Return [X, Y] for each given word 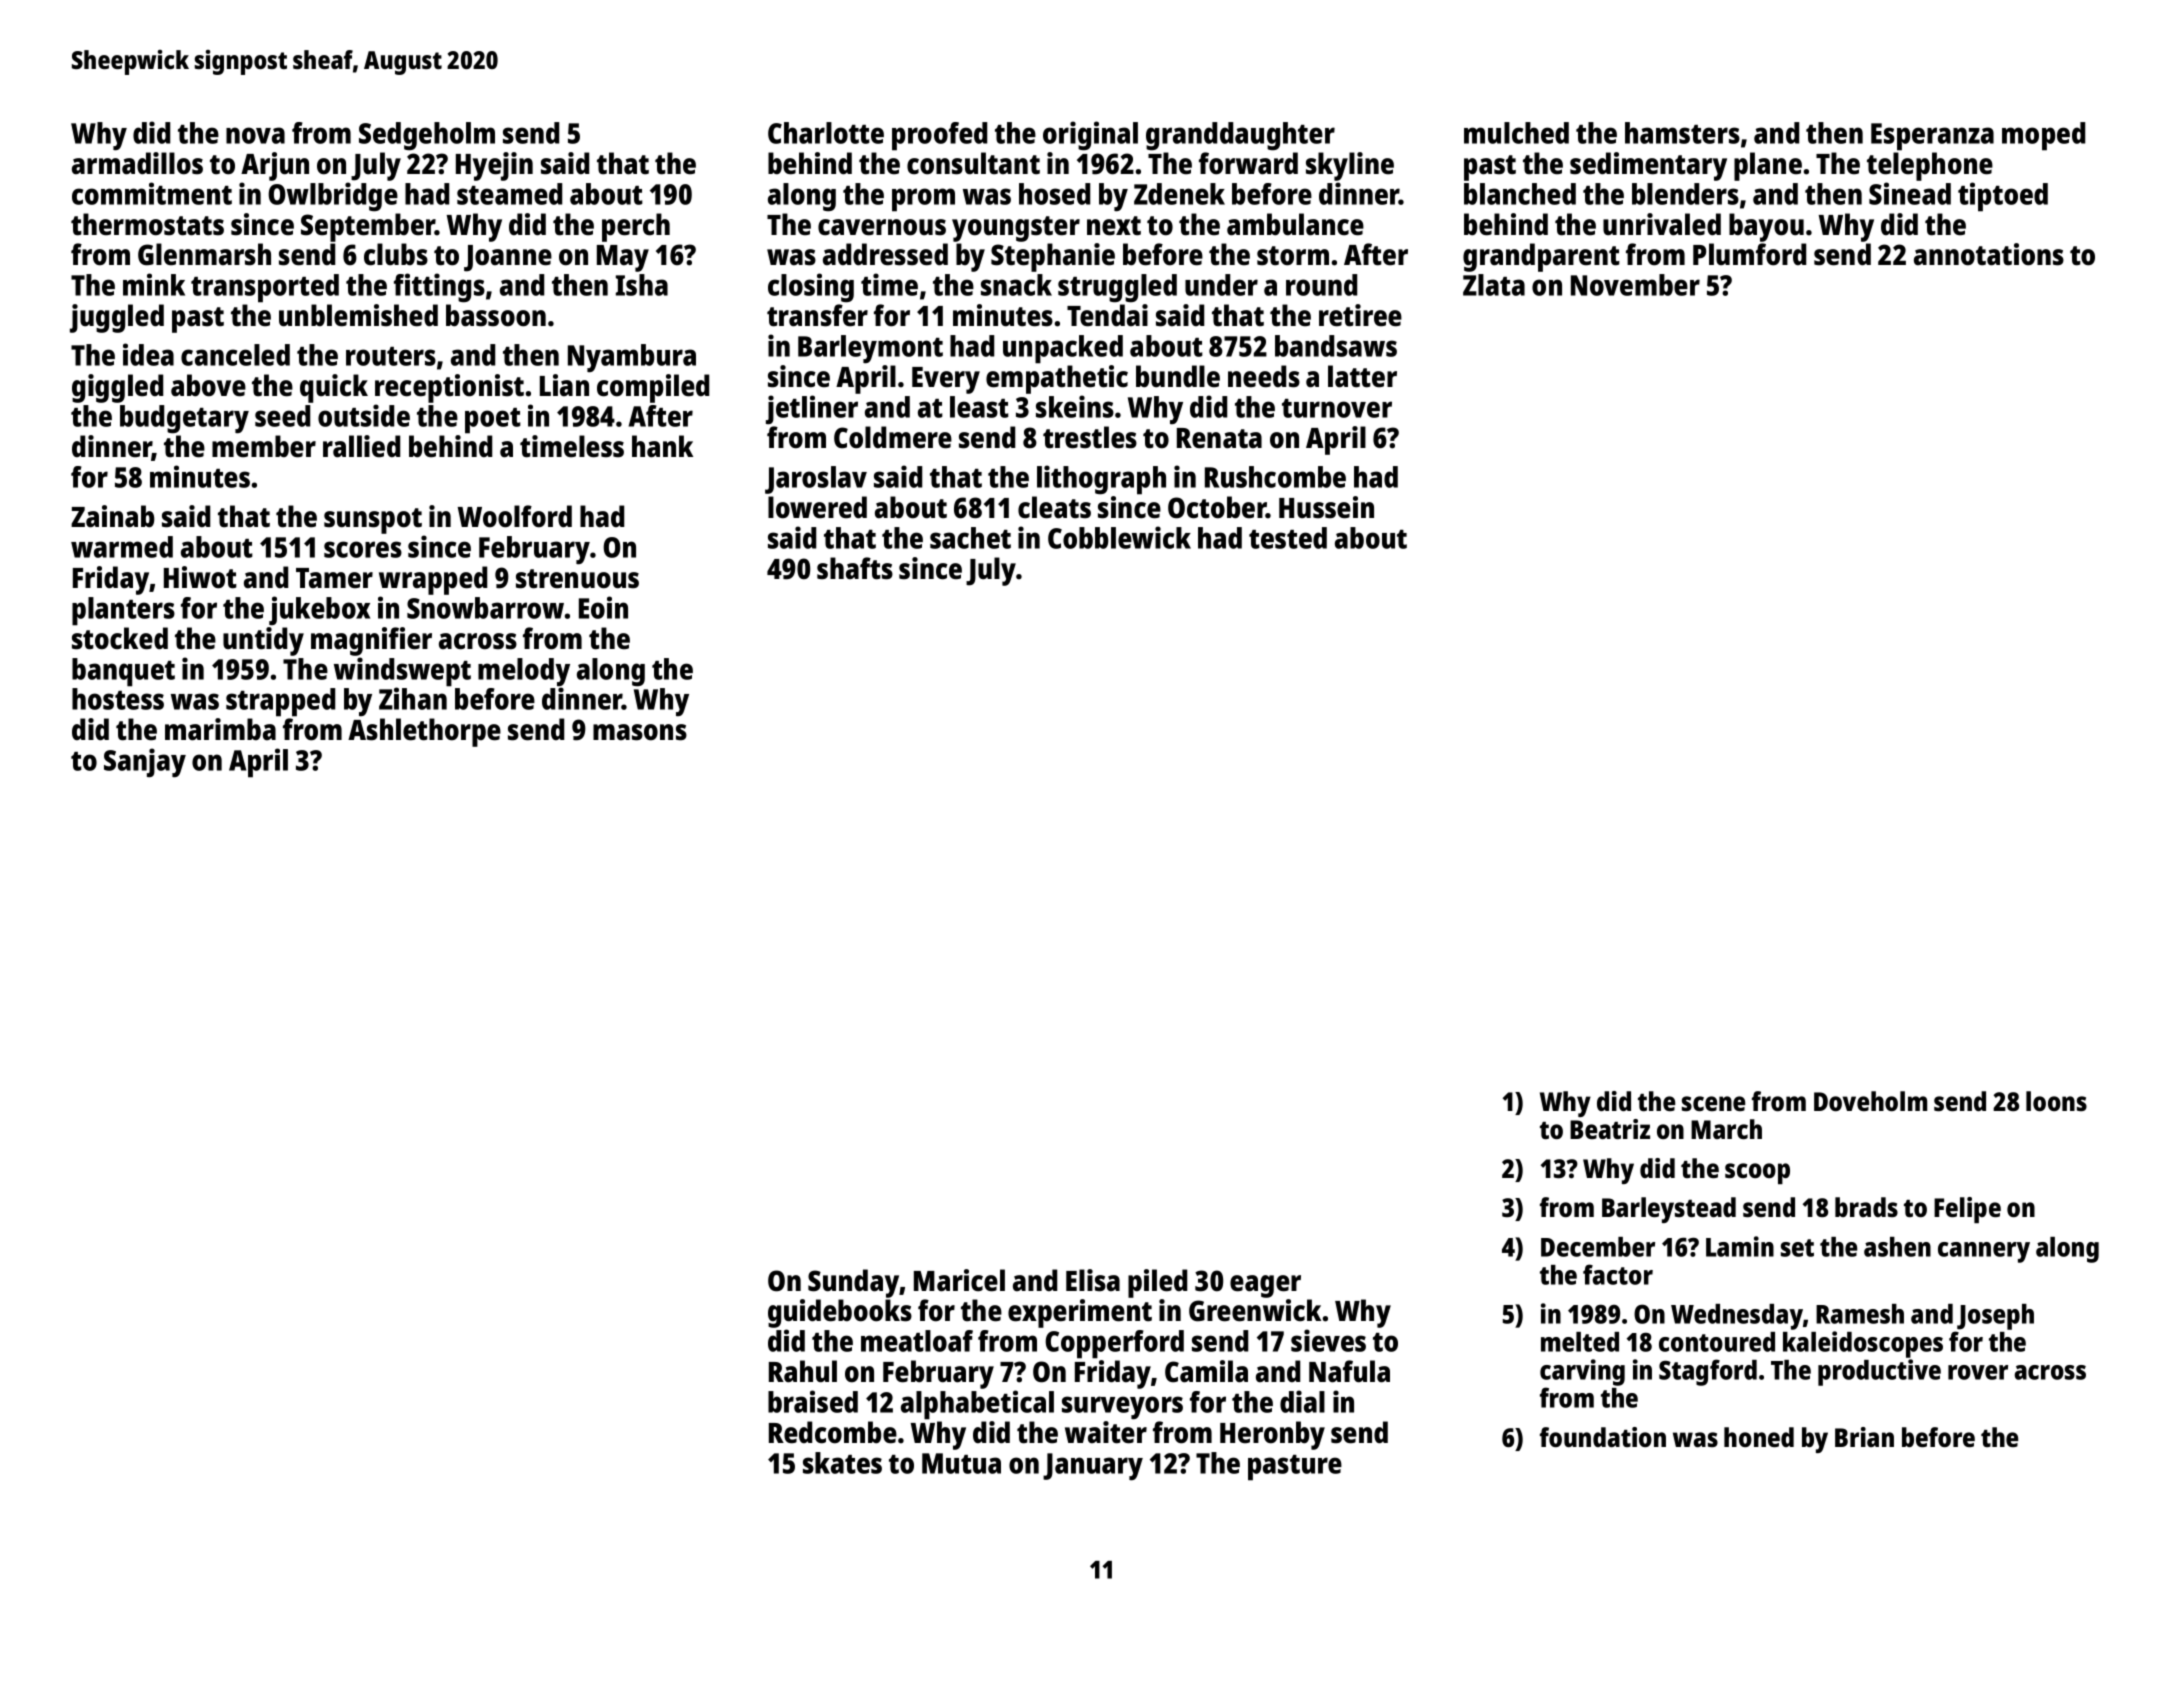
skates [842, 1463]
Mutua [961, 1463]
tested [1288, 538]
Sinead [1910, 193]
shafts [855, 568]
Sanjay [145, 763]
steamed [509, 194]
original [1090, 136]
